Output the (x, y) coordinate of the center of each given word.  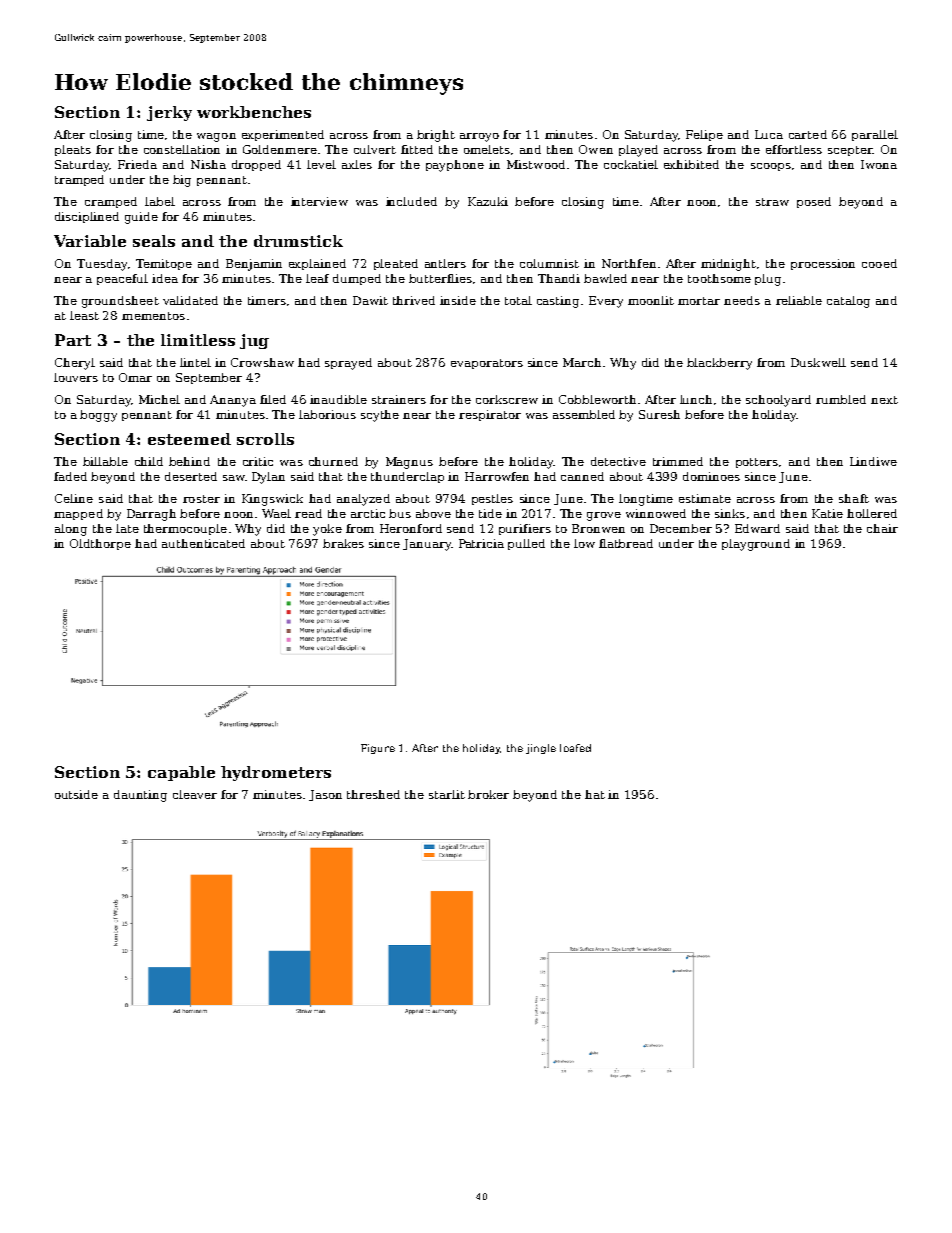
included (411, 201)
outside (76, 794)
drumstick (298, 241)
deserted (191, 476)
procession (823, 264)
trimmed (678, 461)
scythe (380, 416)
